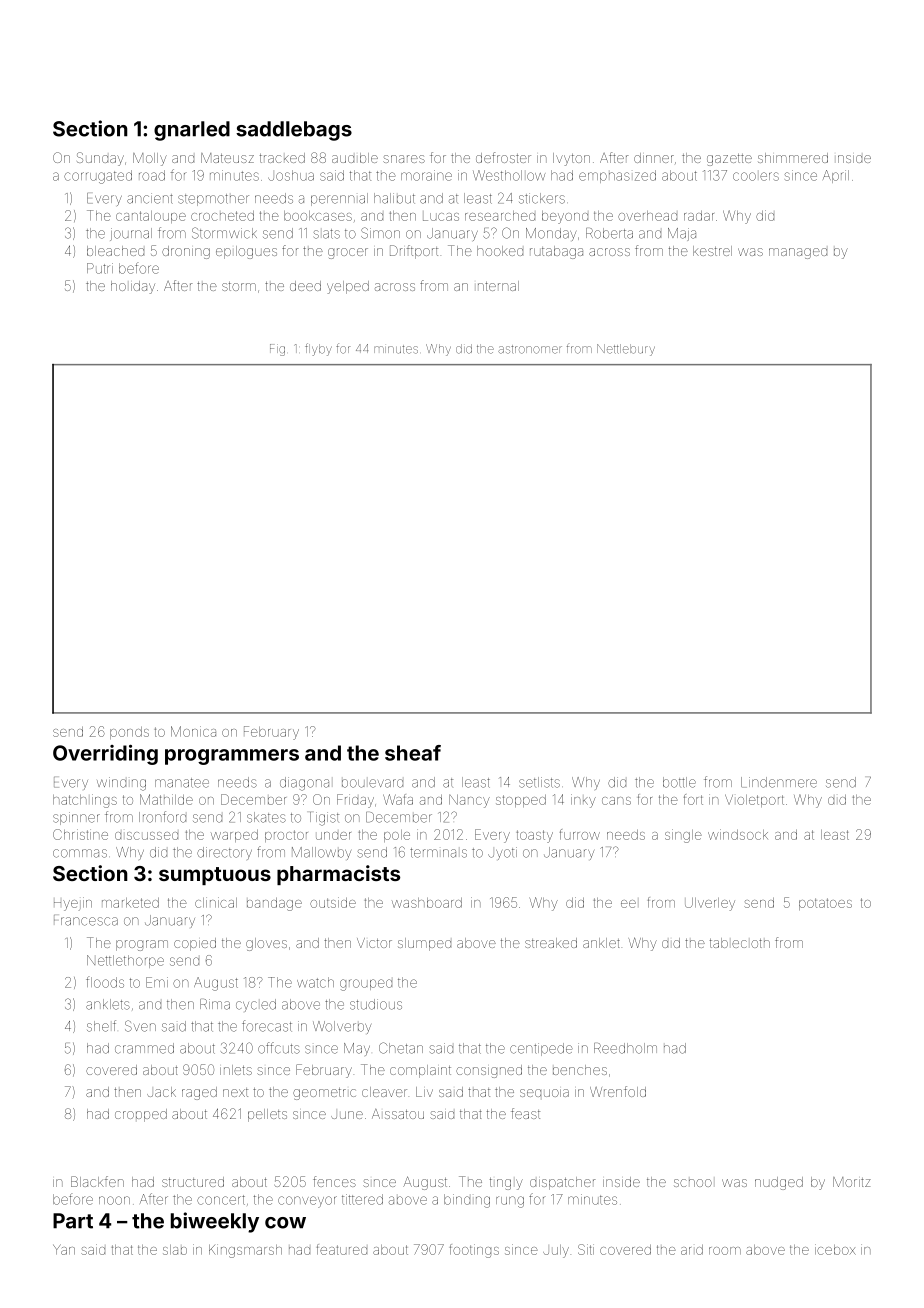 The image size is (924, 1308). Describe the element at coordinates (489, 1071) in the screenshot. I see `consigned` at that location.
